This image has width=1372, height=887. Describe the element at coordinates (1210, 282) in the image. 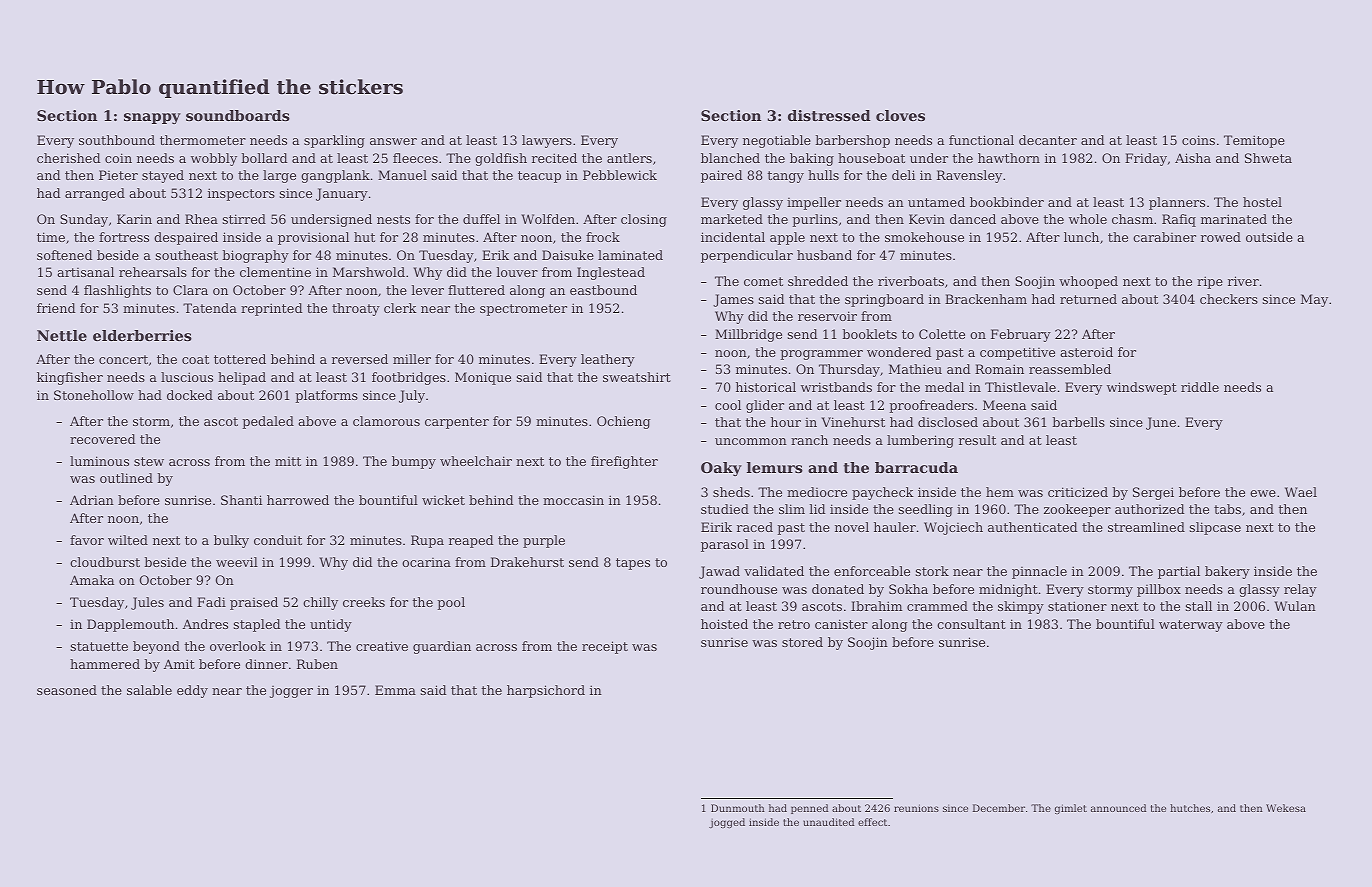

I see `ripe` at that location.
